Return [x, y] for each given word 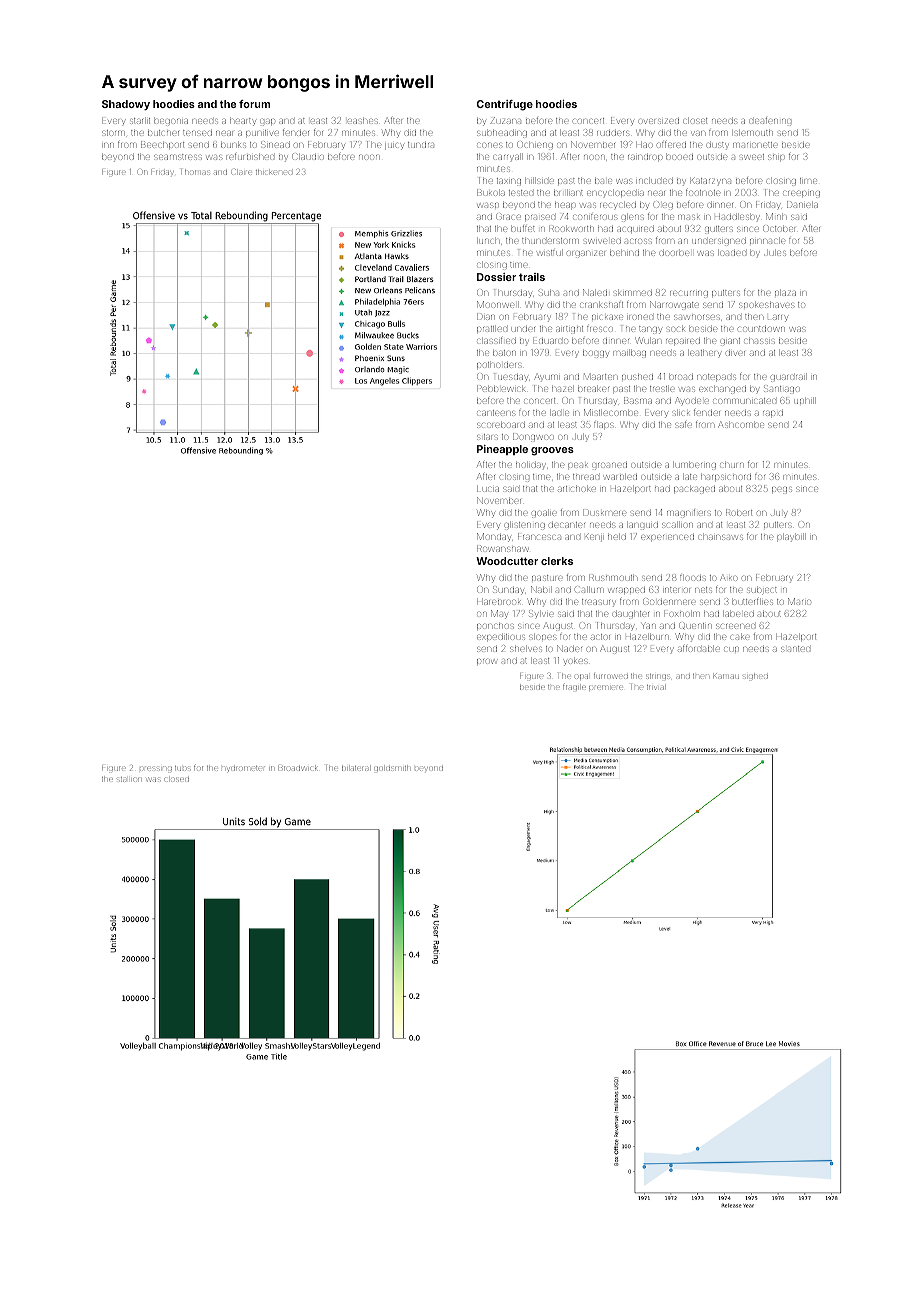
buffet [523, 229]
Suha [549, 292]
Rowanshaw [502, 548]
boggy [595, 354]
